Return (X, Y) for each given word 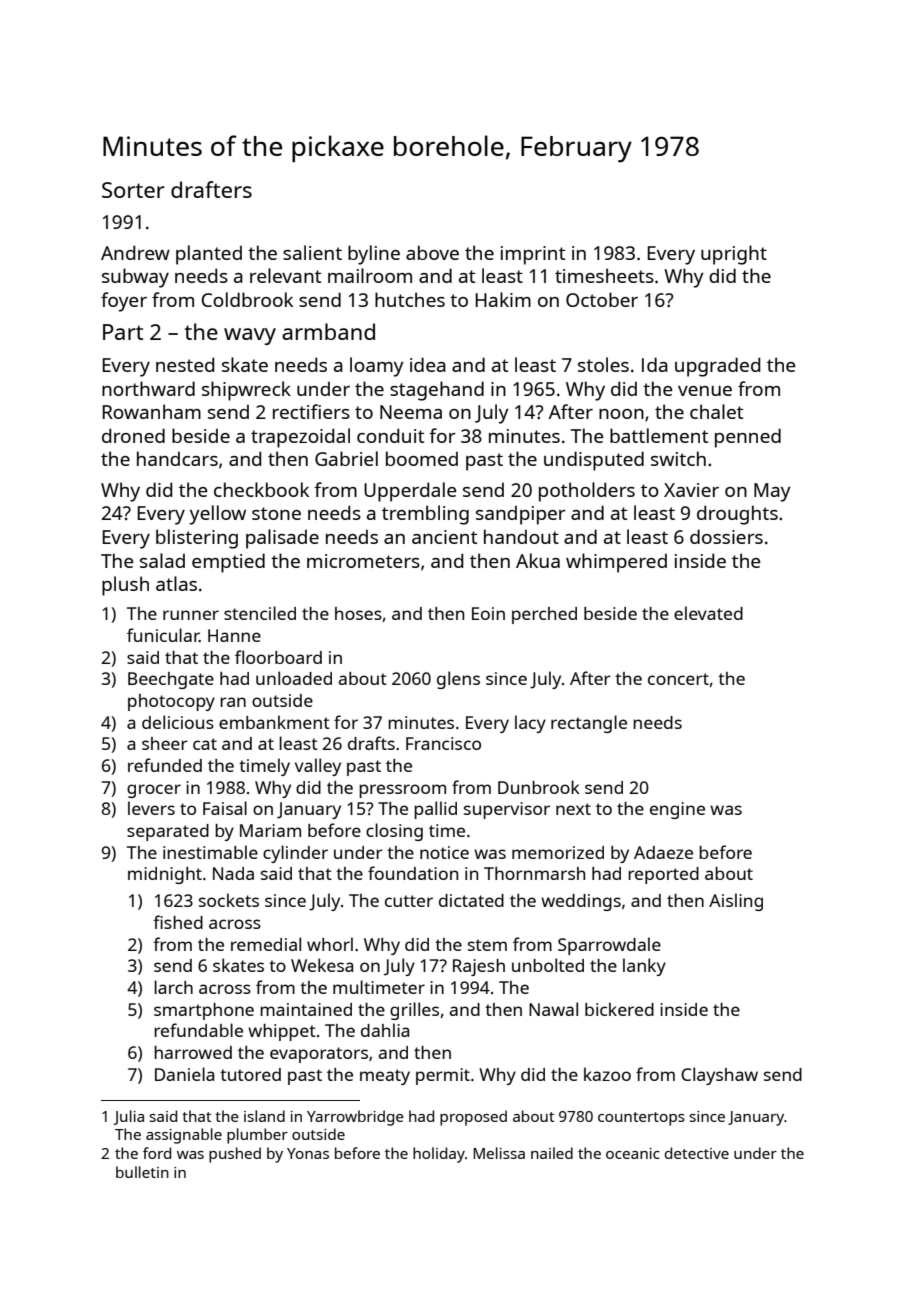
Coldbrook (247, 299)
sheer (165, 743)
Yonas (308, 1153)
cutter (409, 901)
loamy (377, 367)
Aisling (736, 902)
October (602, 299)
